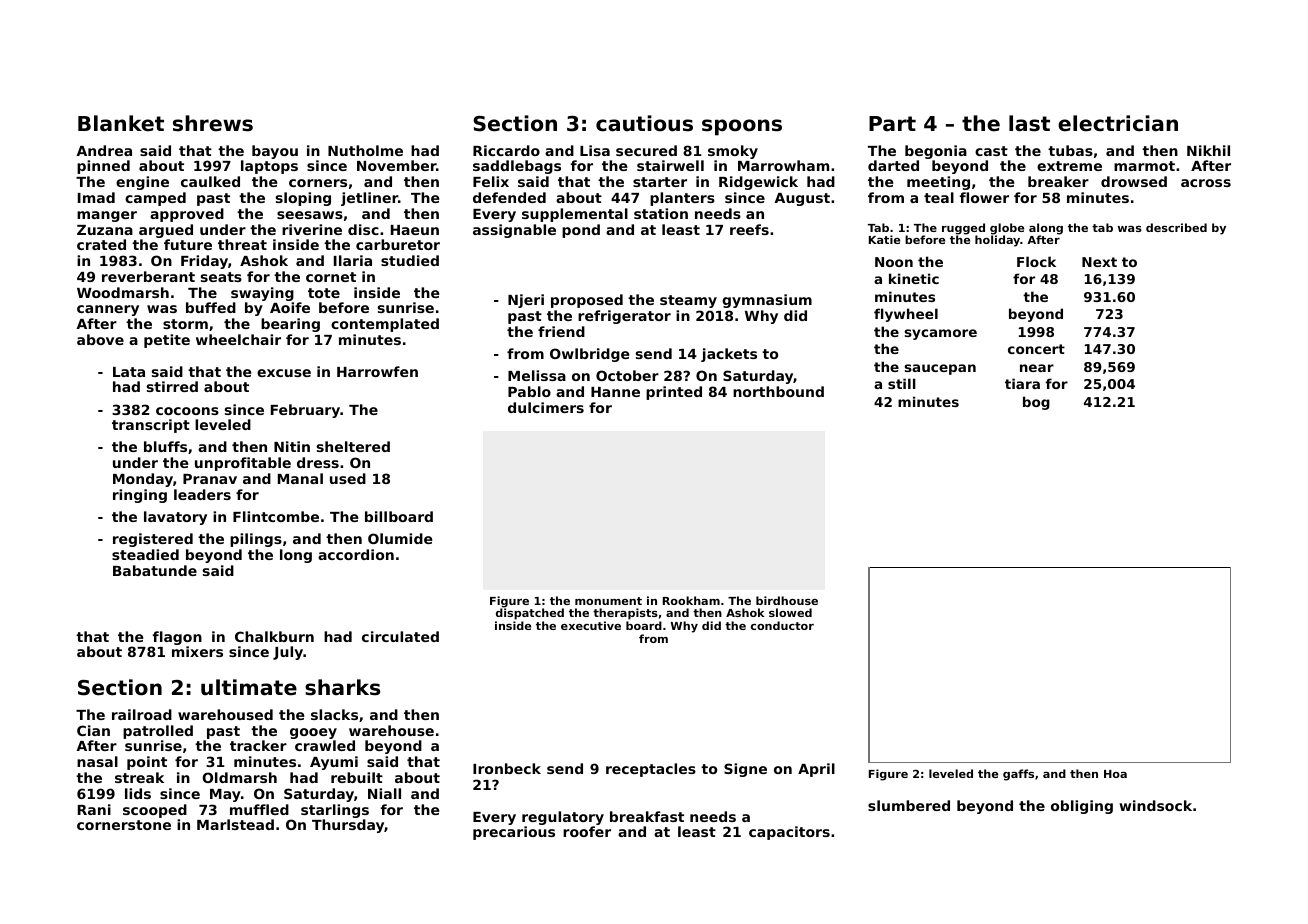  Describe the element at coordinates (644, 123) in the screenshot. I see `cautious` at that location.
